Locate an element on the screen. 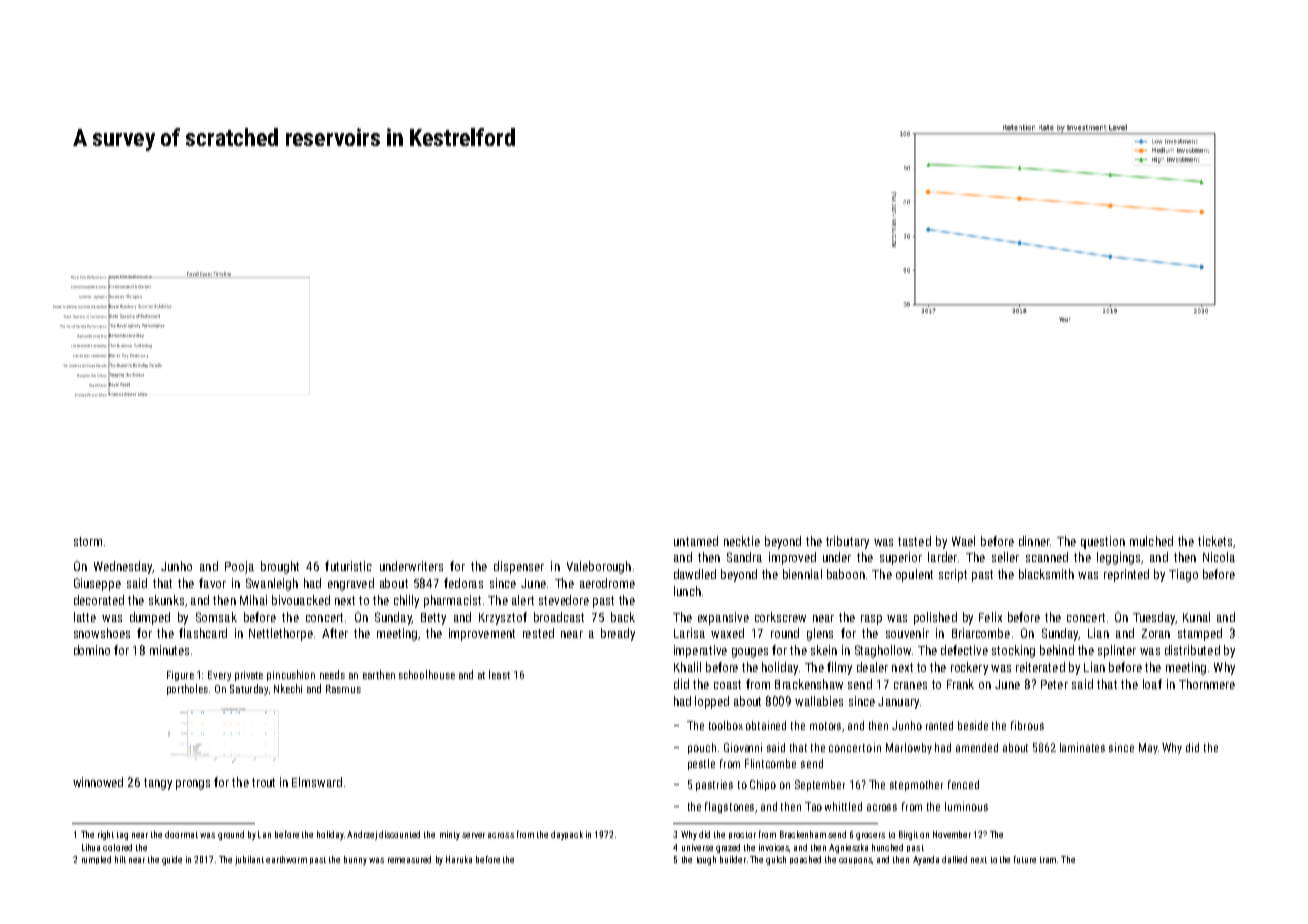 This screenshot has width=1308, height=924. distributed is located at coordinates (1192, 650).
